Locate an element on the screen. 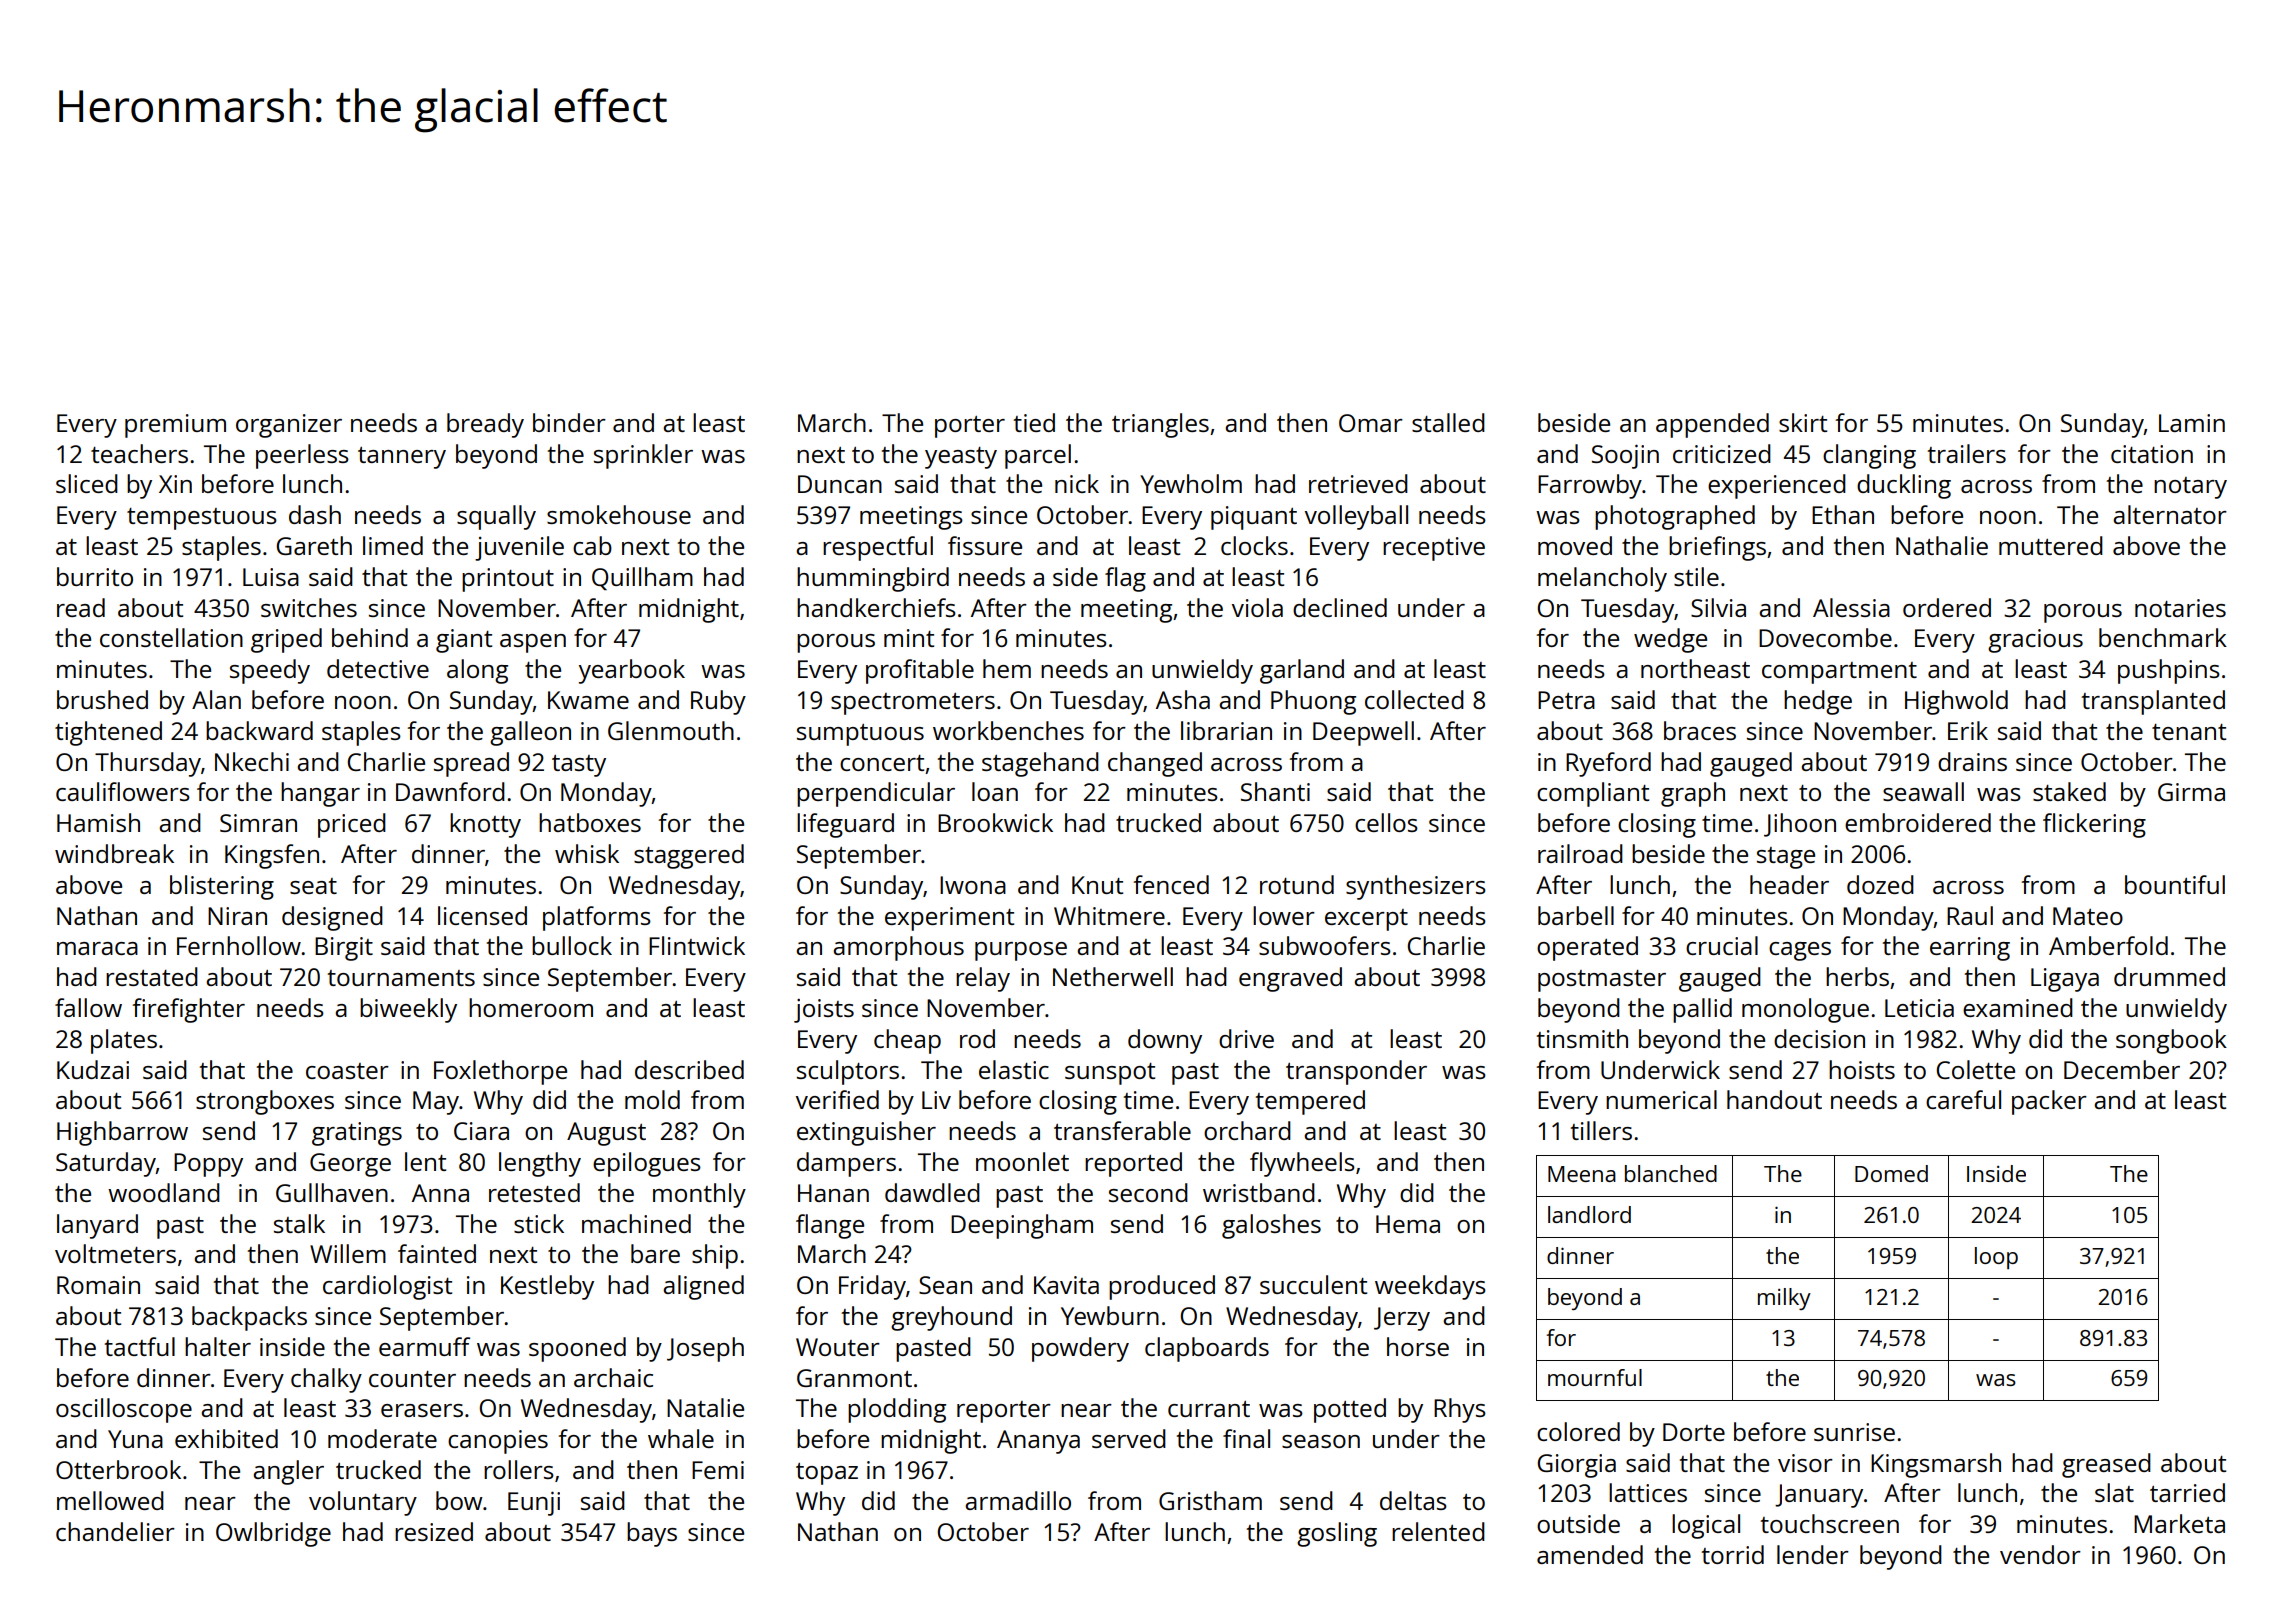  dash is located at coordinates (315, 514).
